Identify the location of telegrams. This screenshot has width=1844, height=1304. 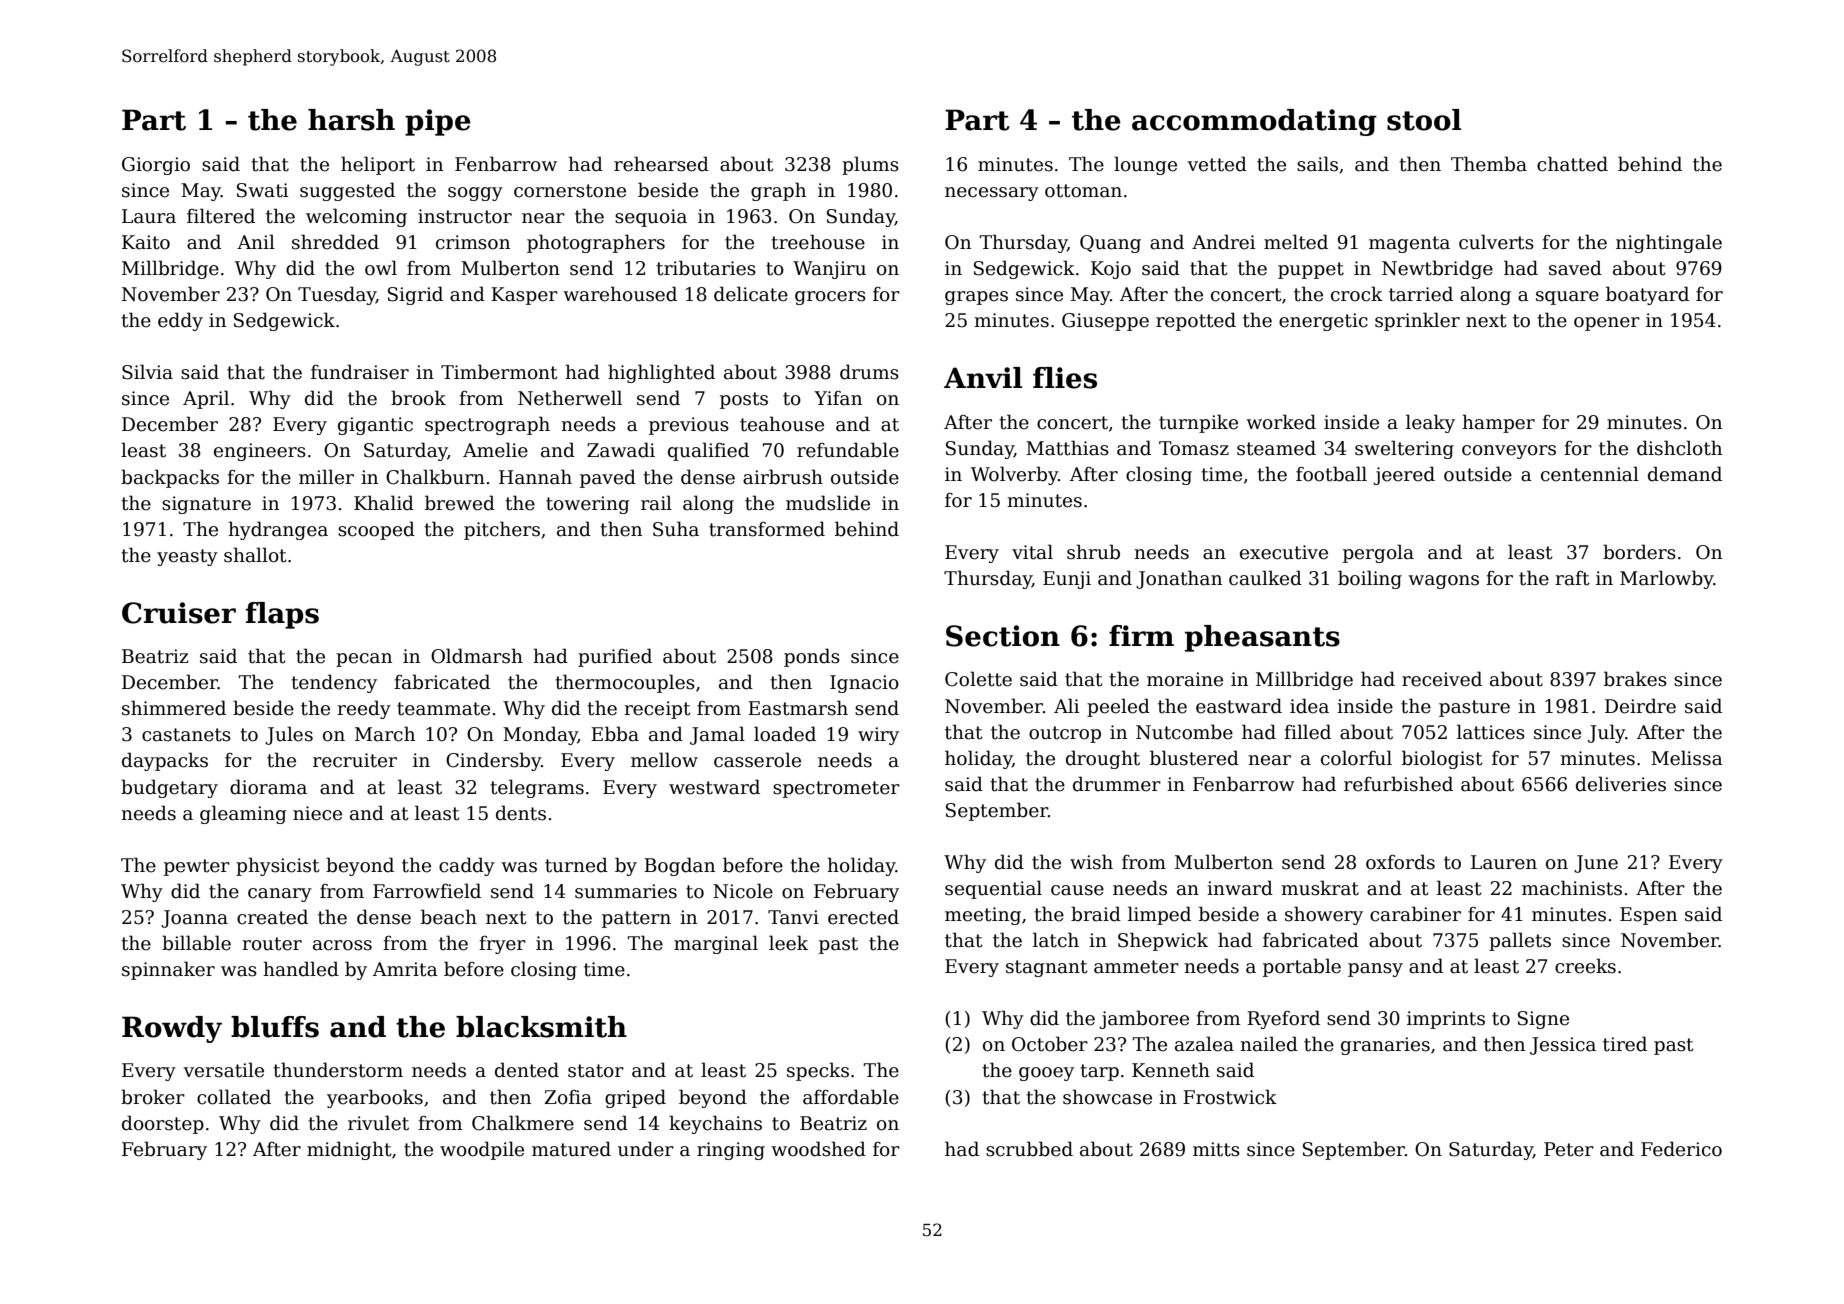
(537, 788).
